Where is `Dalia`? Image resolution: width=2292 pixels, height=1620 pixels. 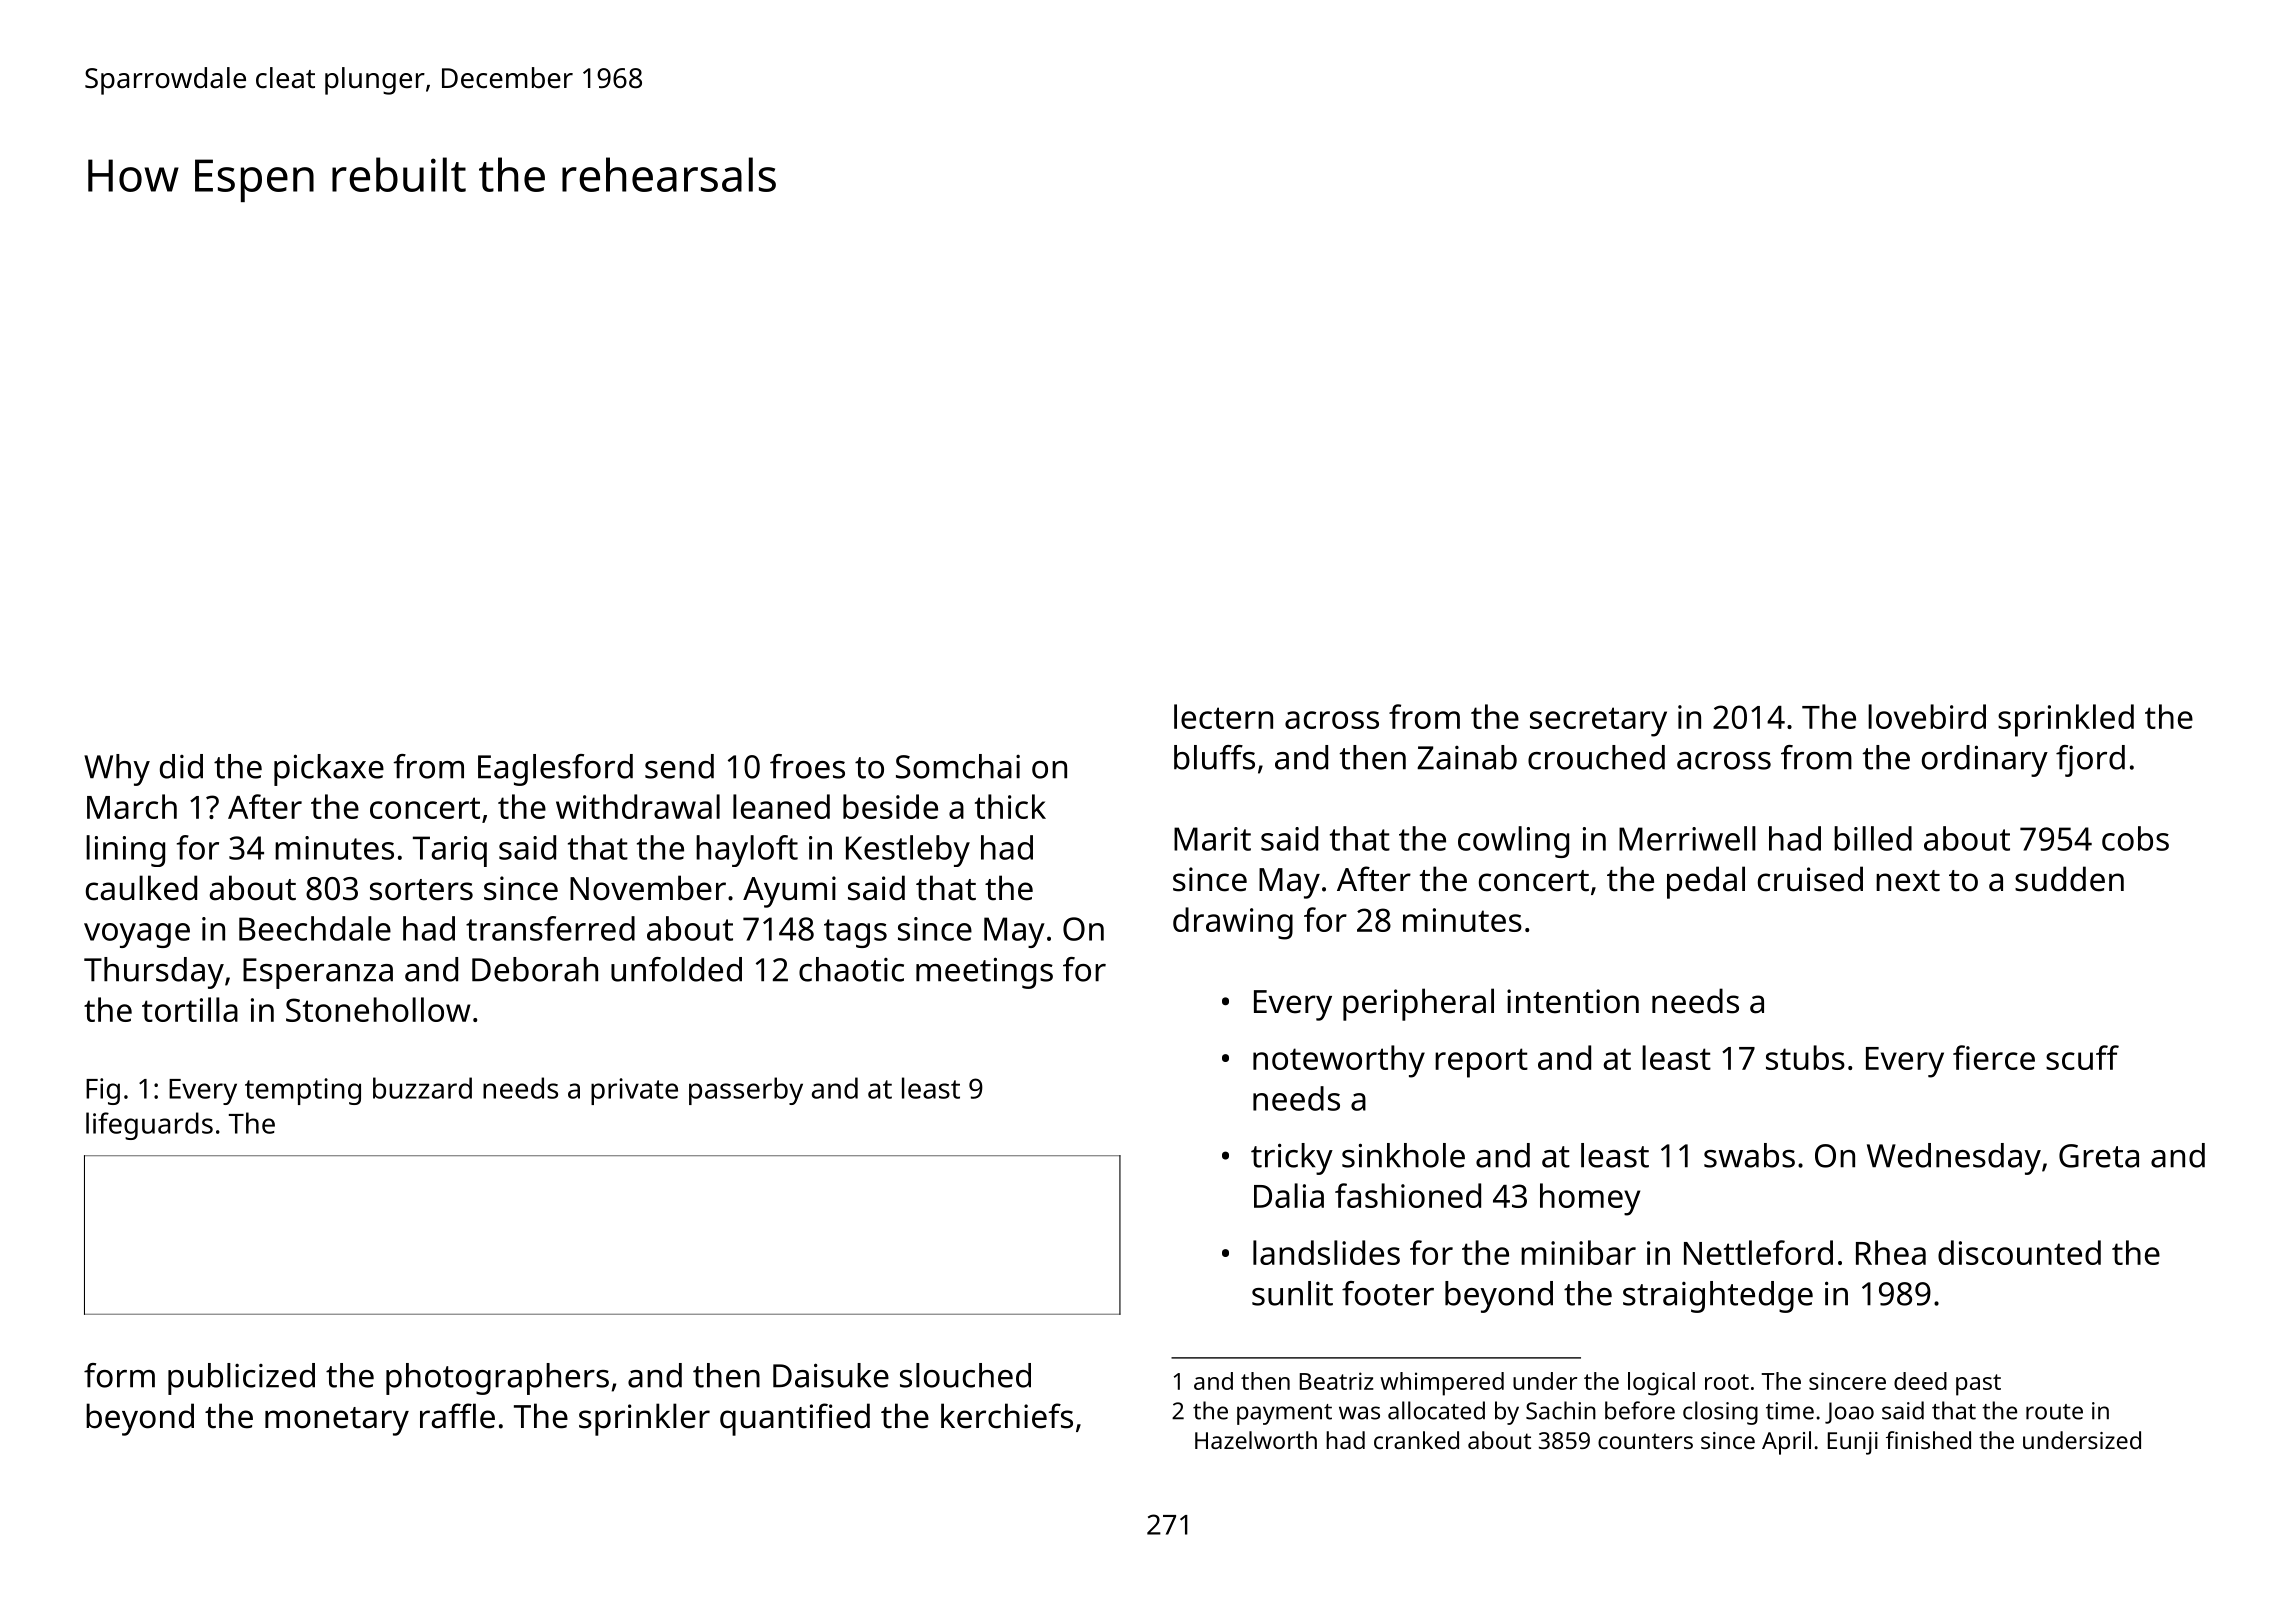 Dalia is located at coordinates (1289, 1195).
